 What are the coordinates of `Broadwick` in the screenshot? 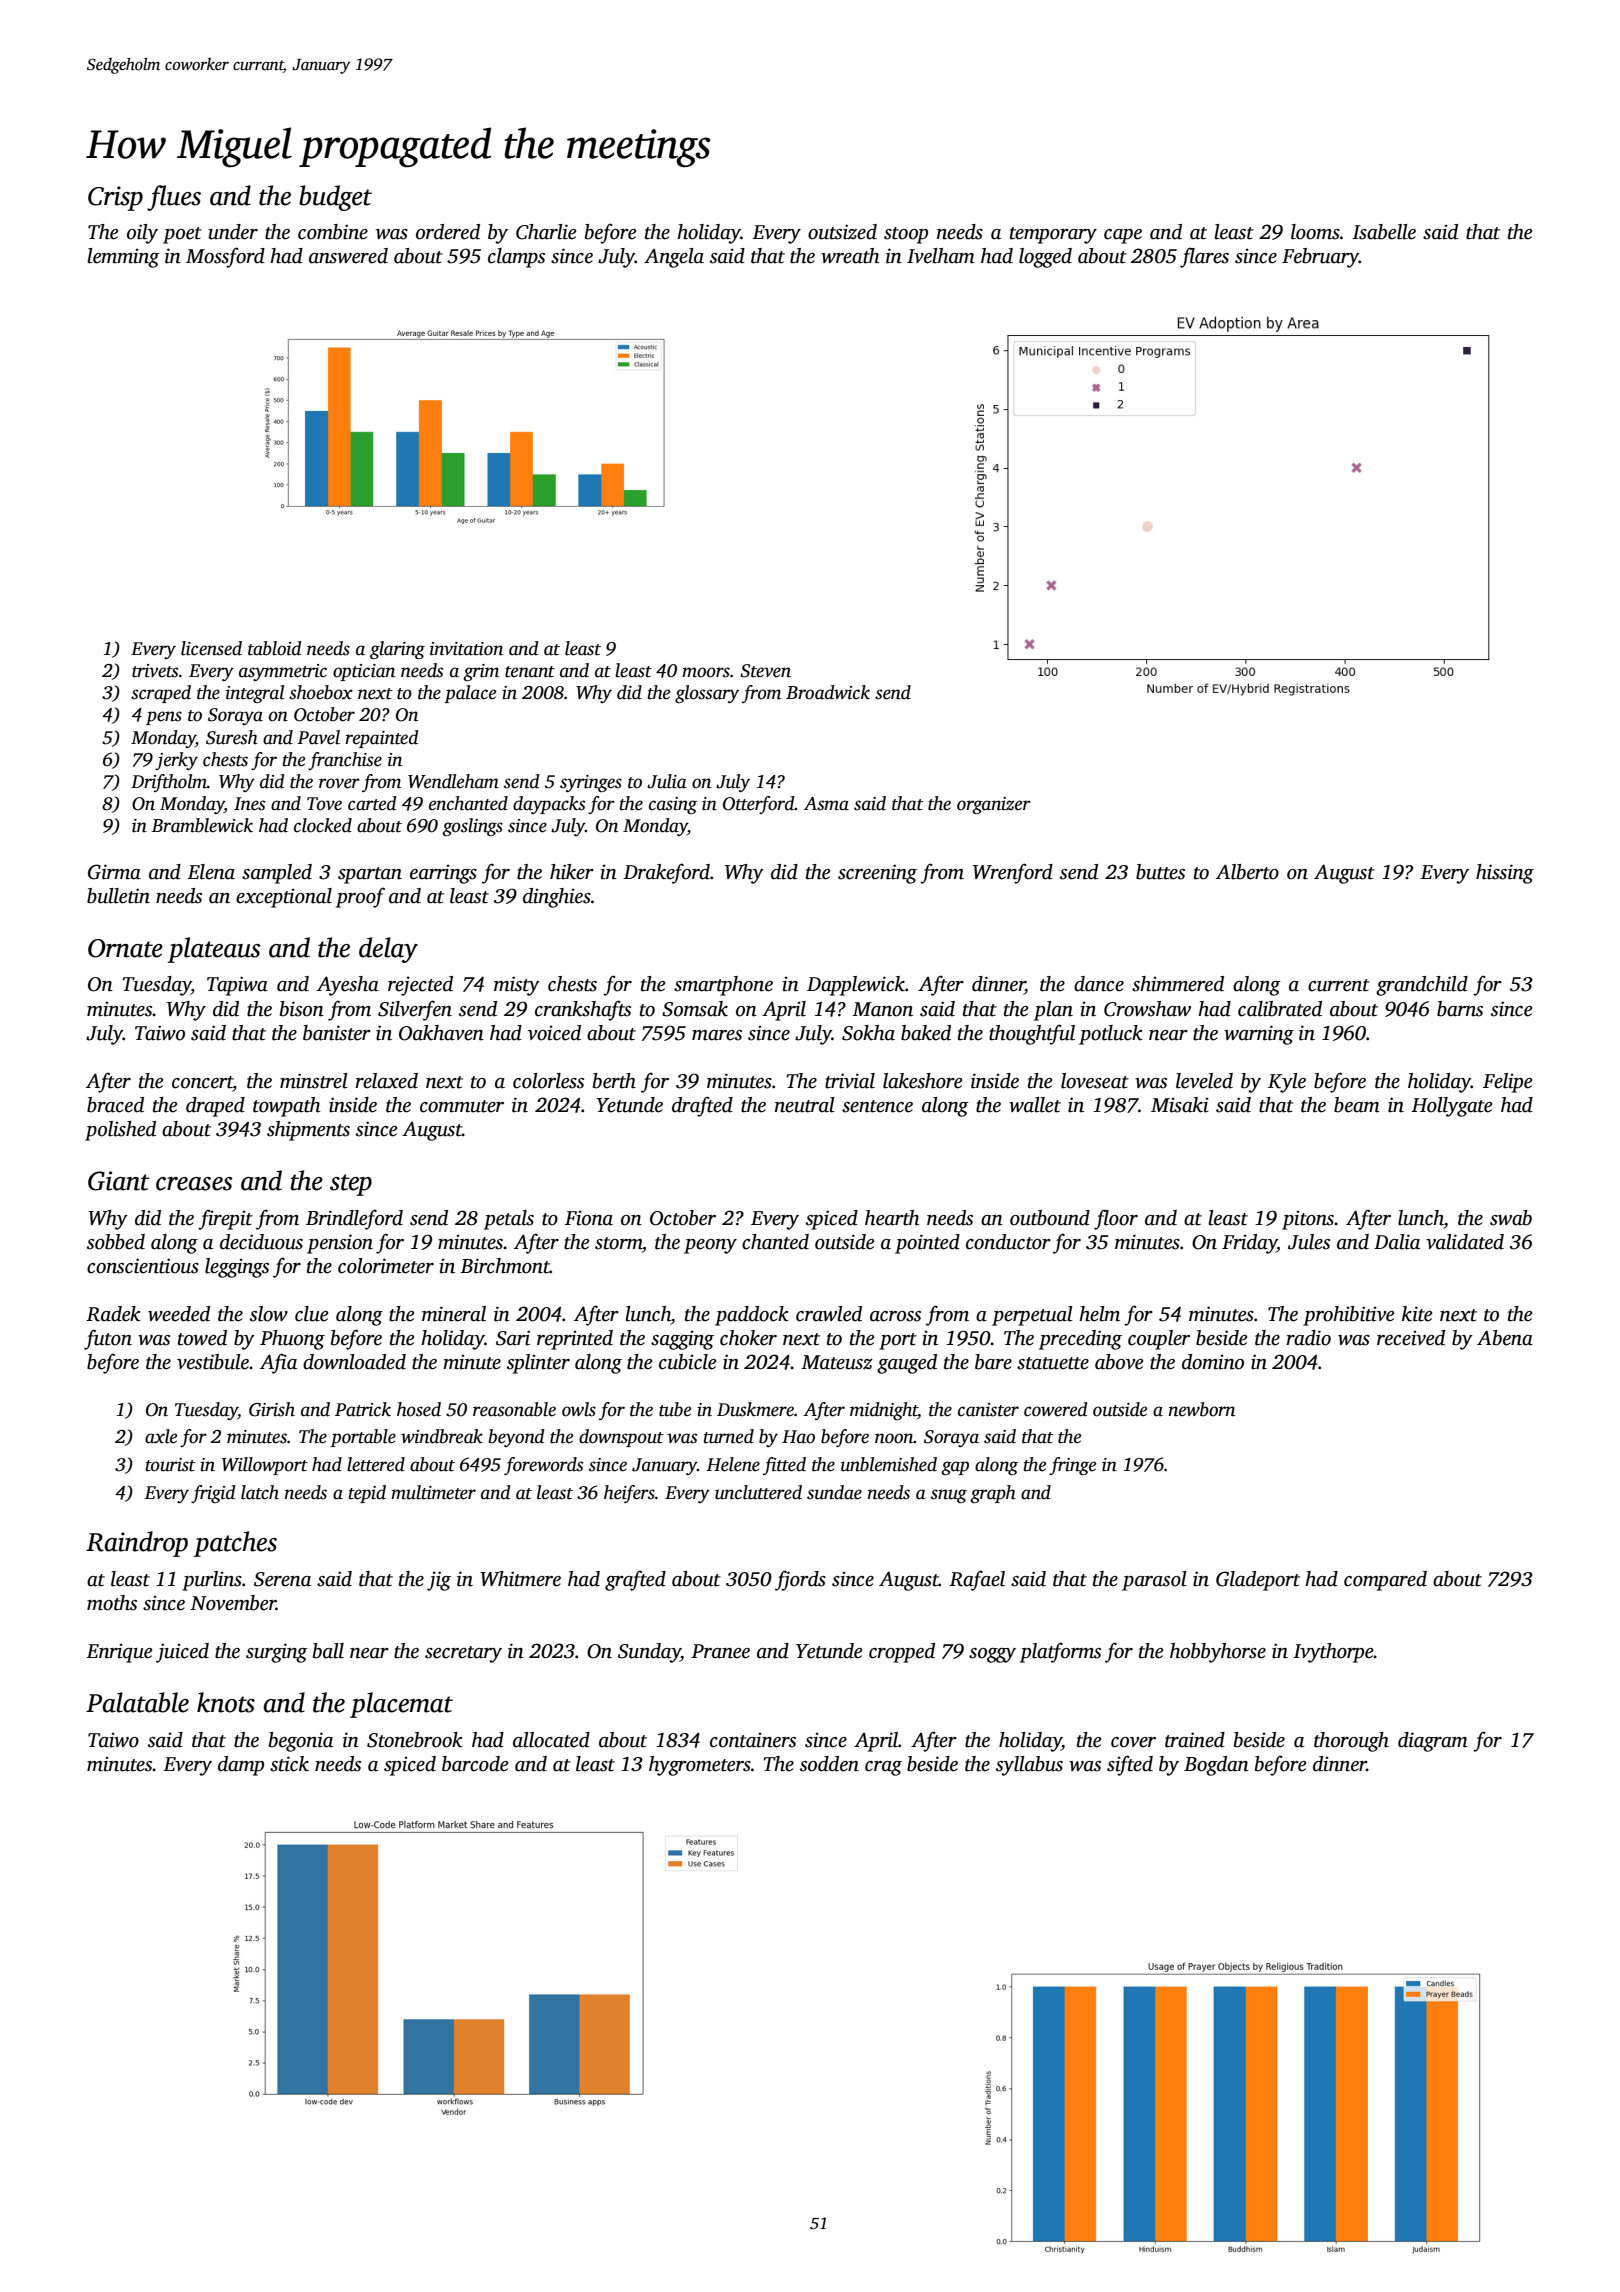 It's located at (828, 692).
